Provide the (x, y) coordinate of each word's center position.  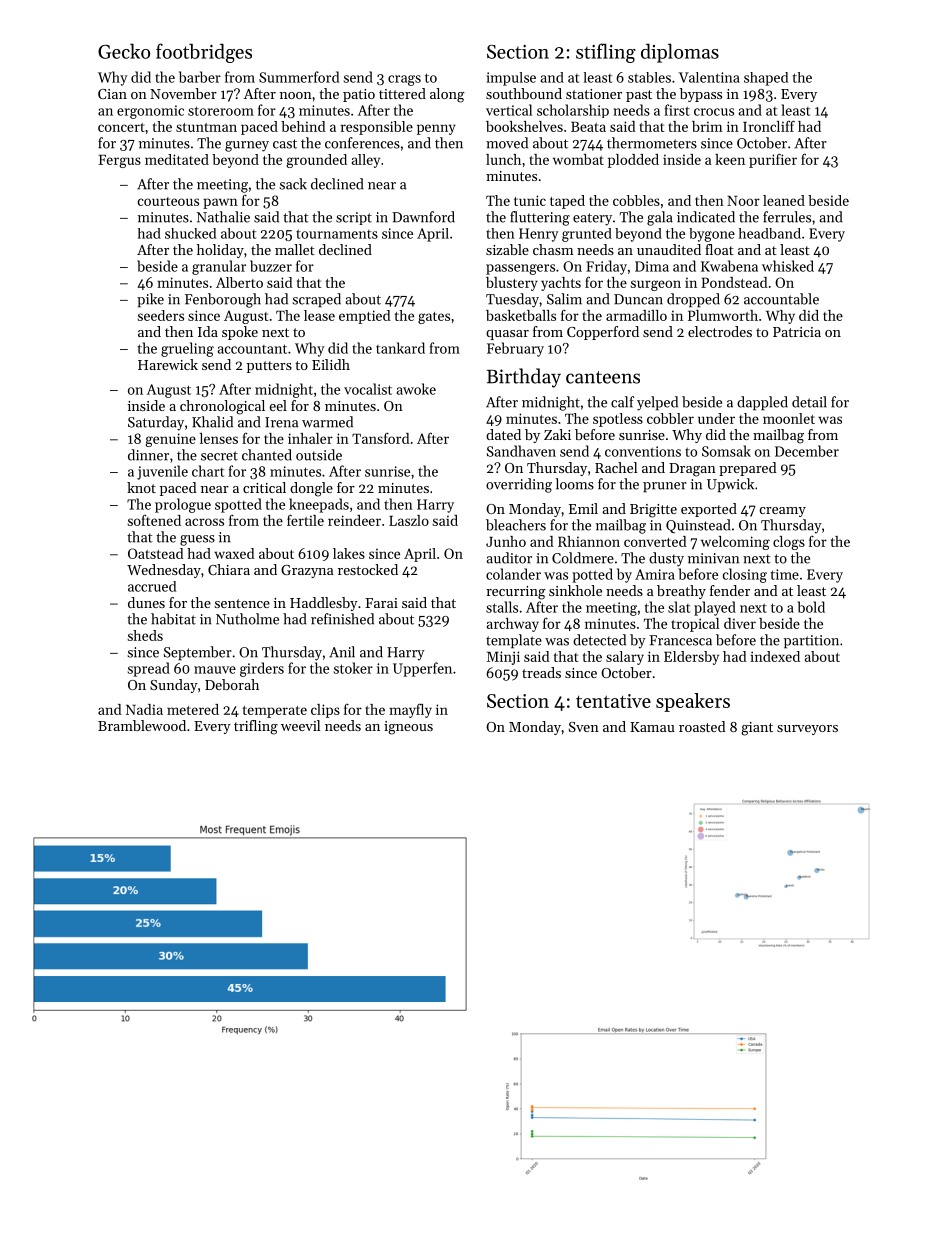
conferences (362, 143)
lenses (219, 438)
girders (262, 669)
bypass (701, 95)
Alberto (239, 282)
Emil (583, 508)
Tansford (381, 438)
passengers (520, 269)
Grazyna (307, 571)
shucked (190, 233)
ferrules (787, 217)
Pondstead (734, 282)
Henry (538, 235)
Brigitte (653, 511)
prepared (748, 469)
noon (296, 95)
